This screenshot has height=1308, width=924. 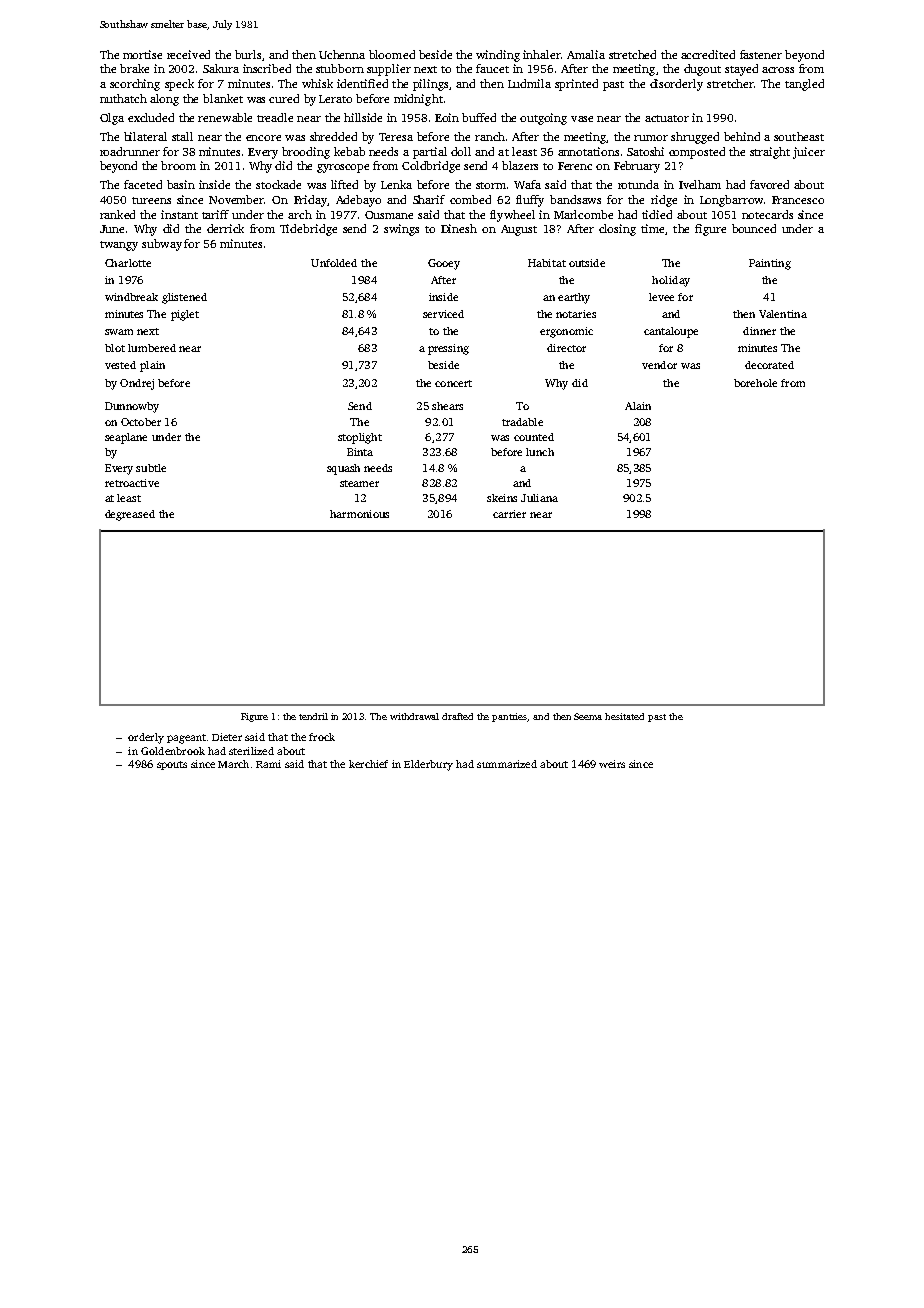 I want to click on spouts, so click(x=172, y=765).
